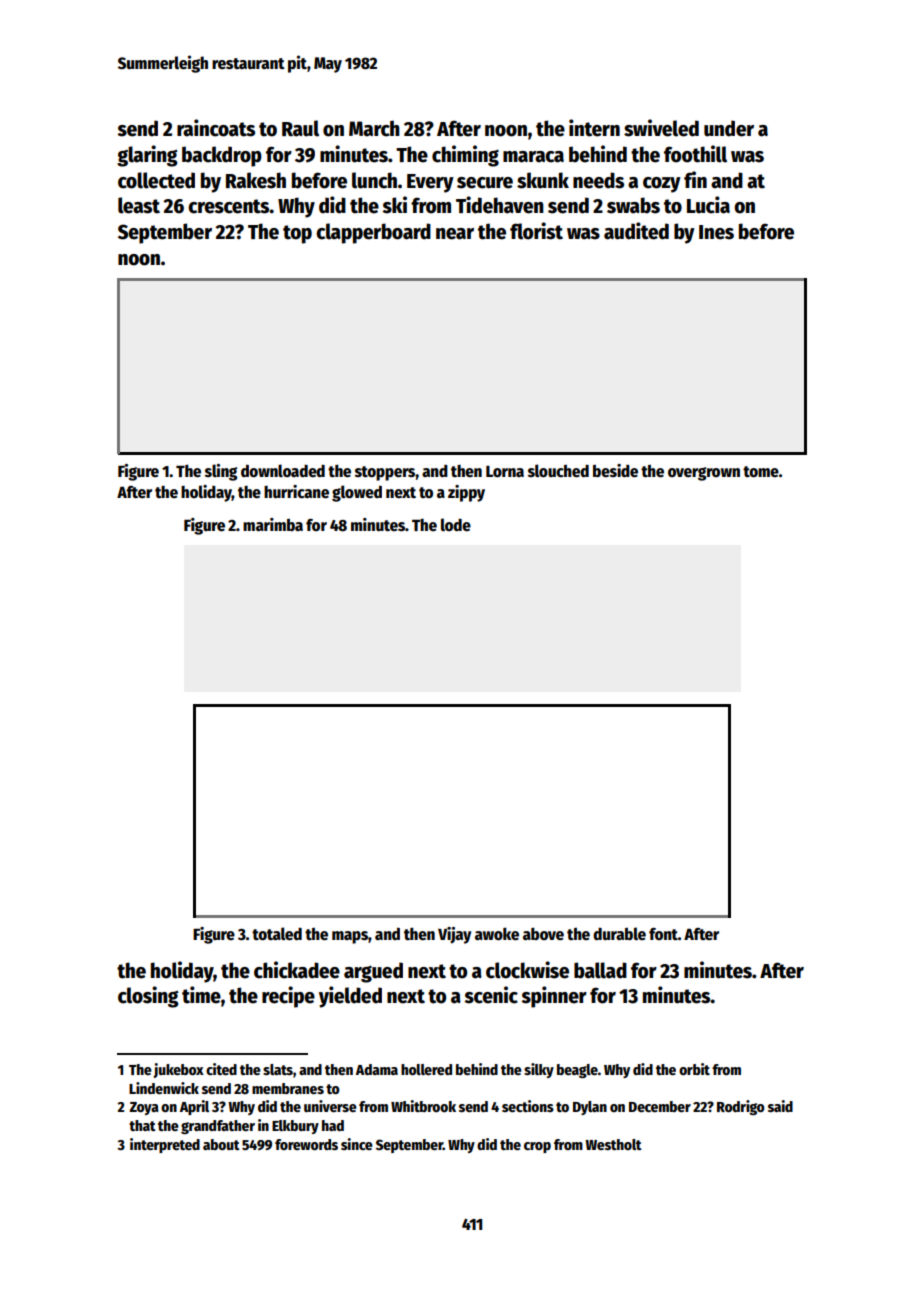  I want to click on marimba, so click(273, 524).
